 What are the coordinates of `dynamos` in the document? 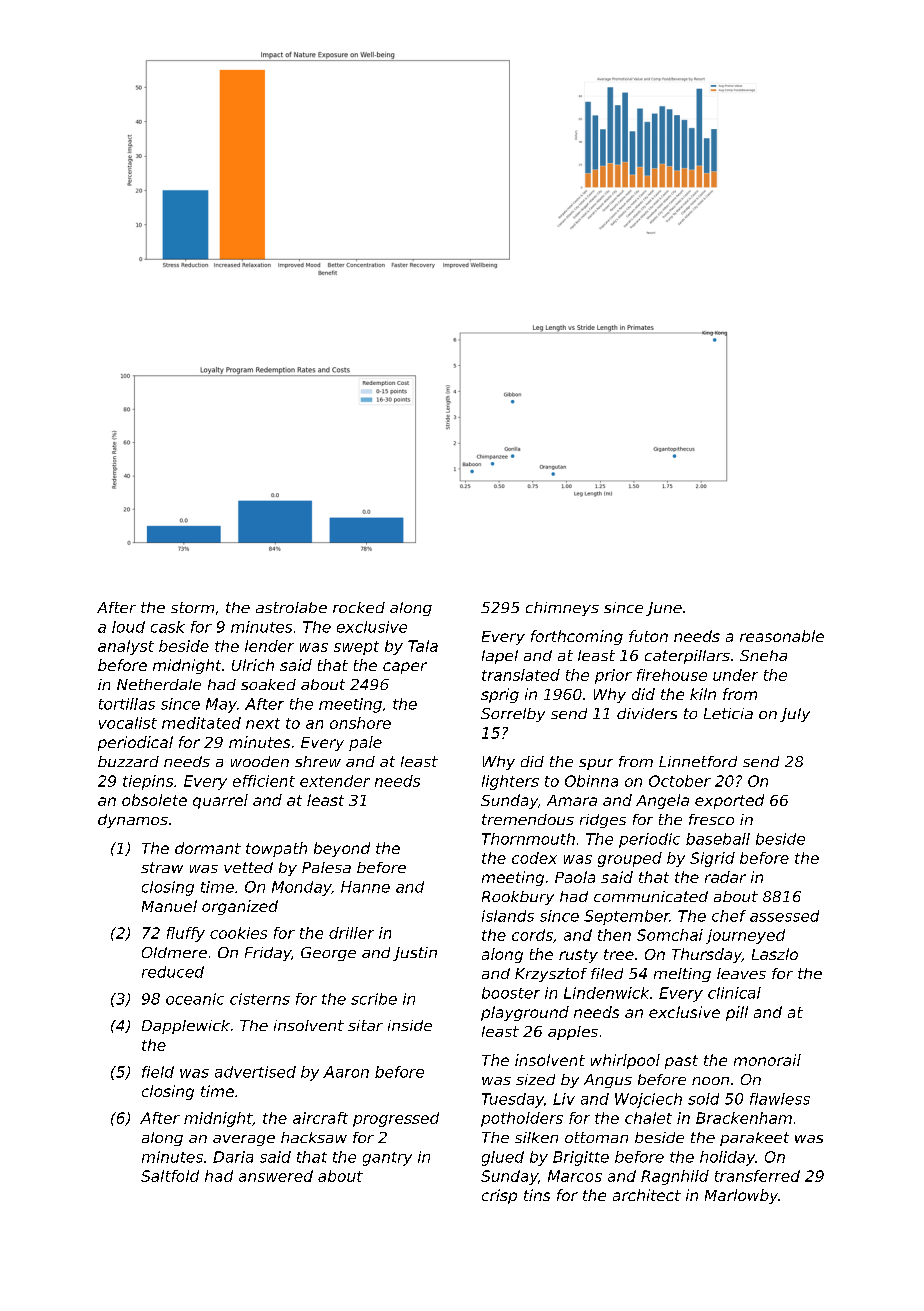 It's located at (133, 821).
